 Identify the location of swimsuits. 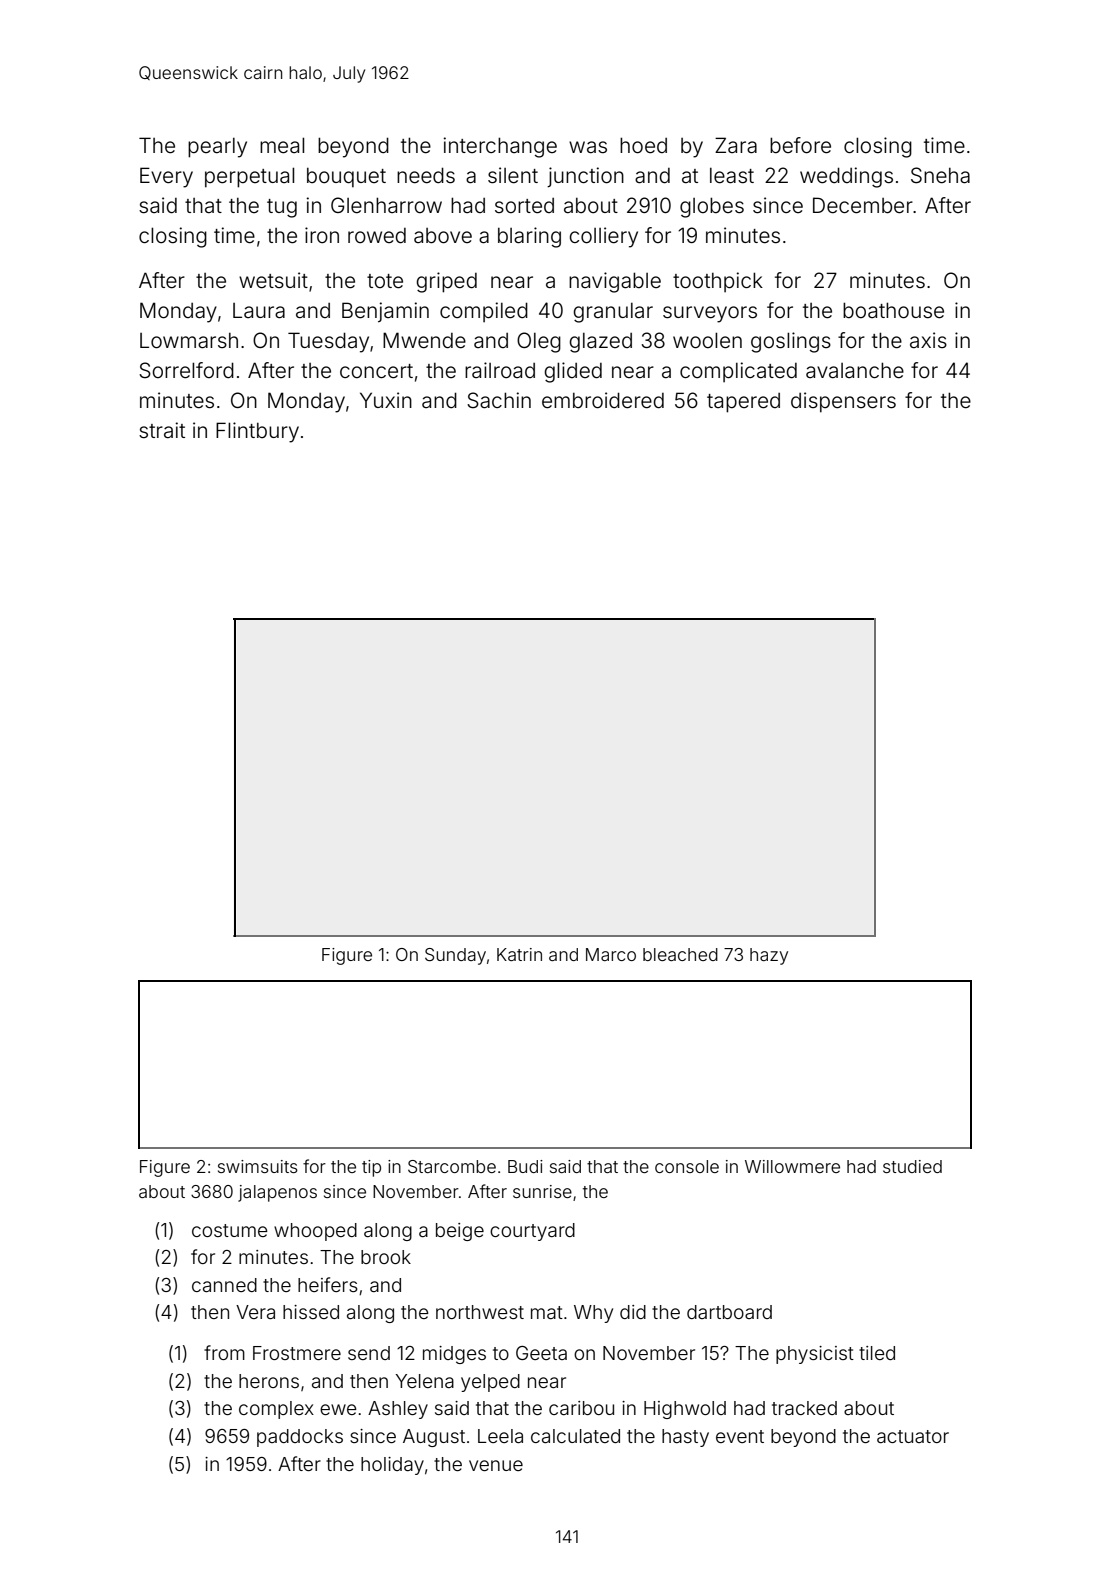
(258, 1166).
